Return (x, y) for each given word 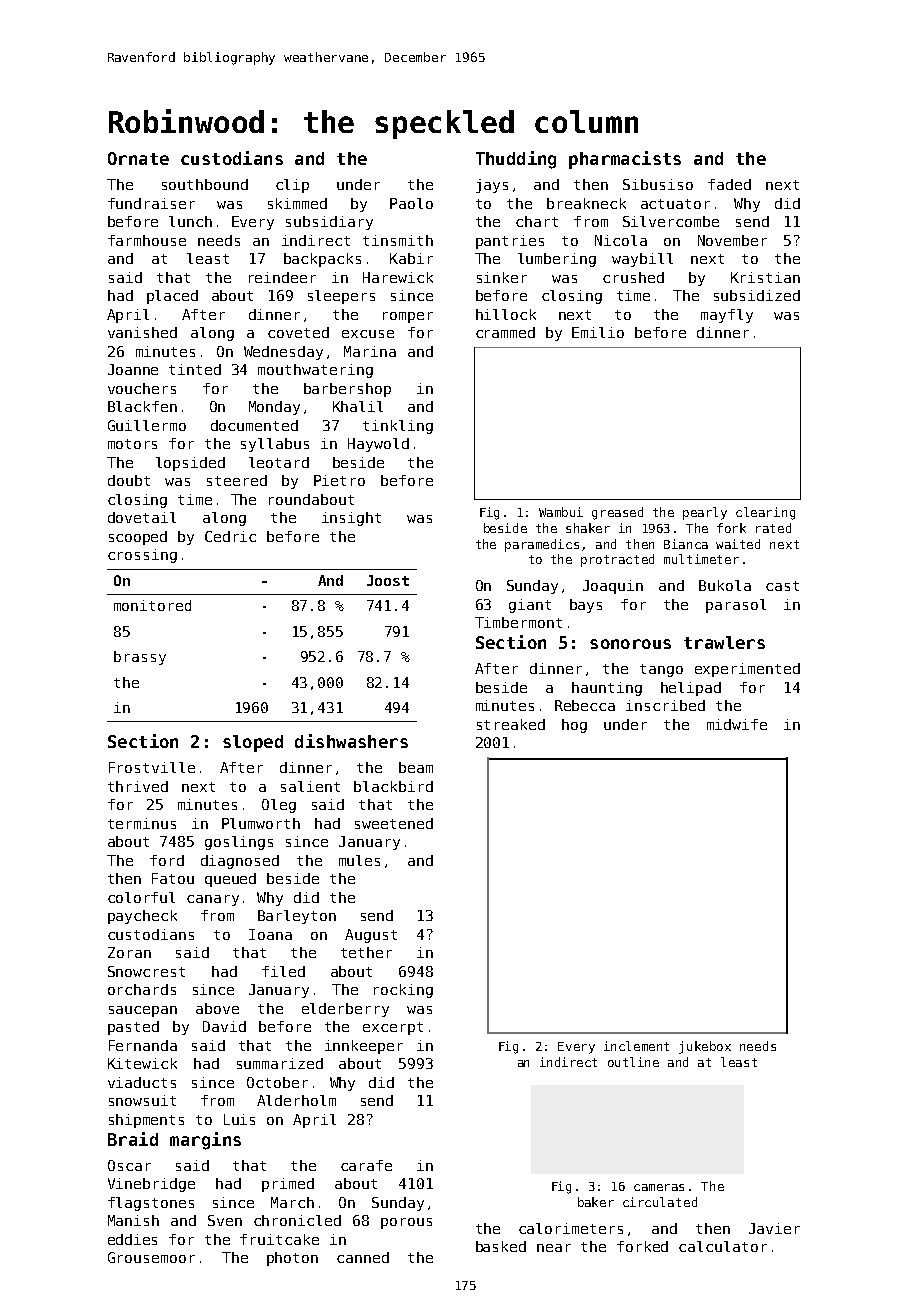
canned (363, 1257)
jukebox (705, 1047)
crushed (633, 277)
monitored (152, 605)
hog (574, 726)
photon (292, 1259)
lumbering (557, 260)
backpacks (322, 260)
